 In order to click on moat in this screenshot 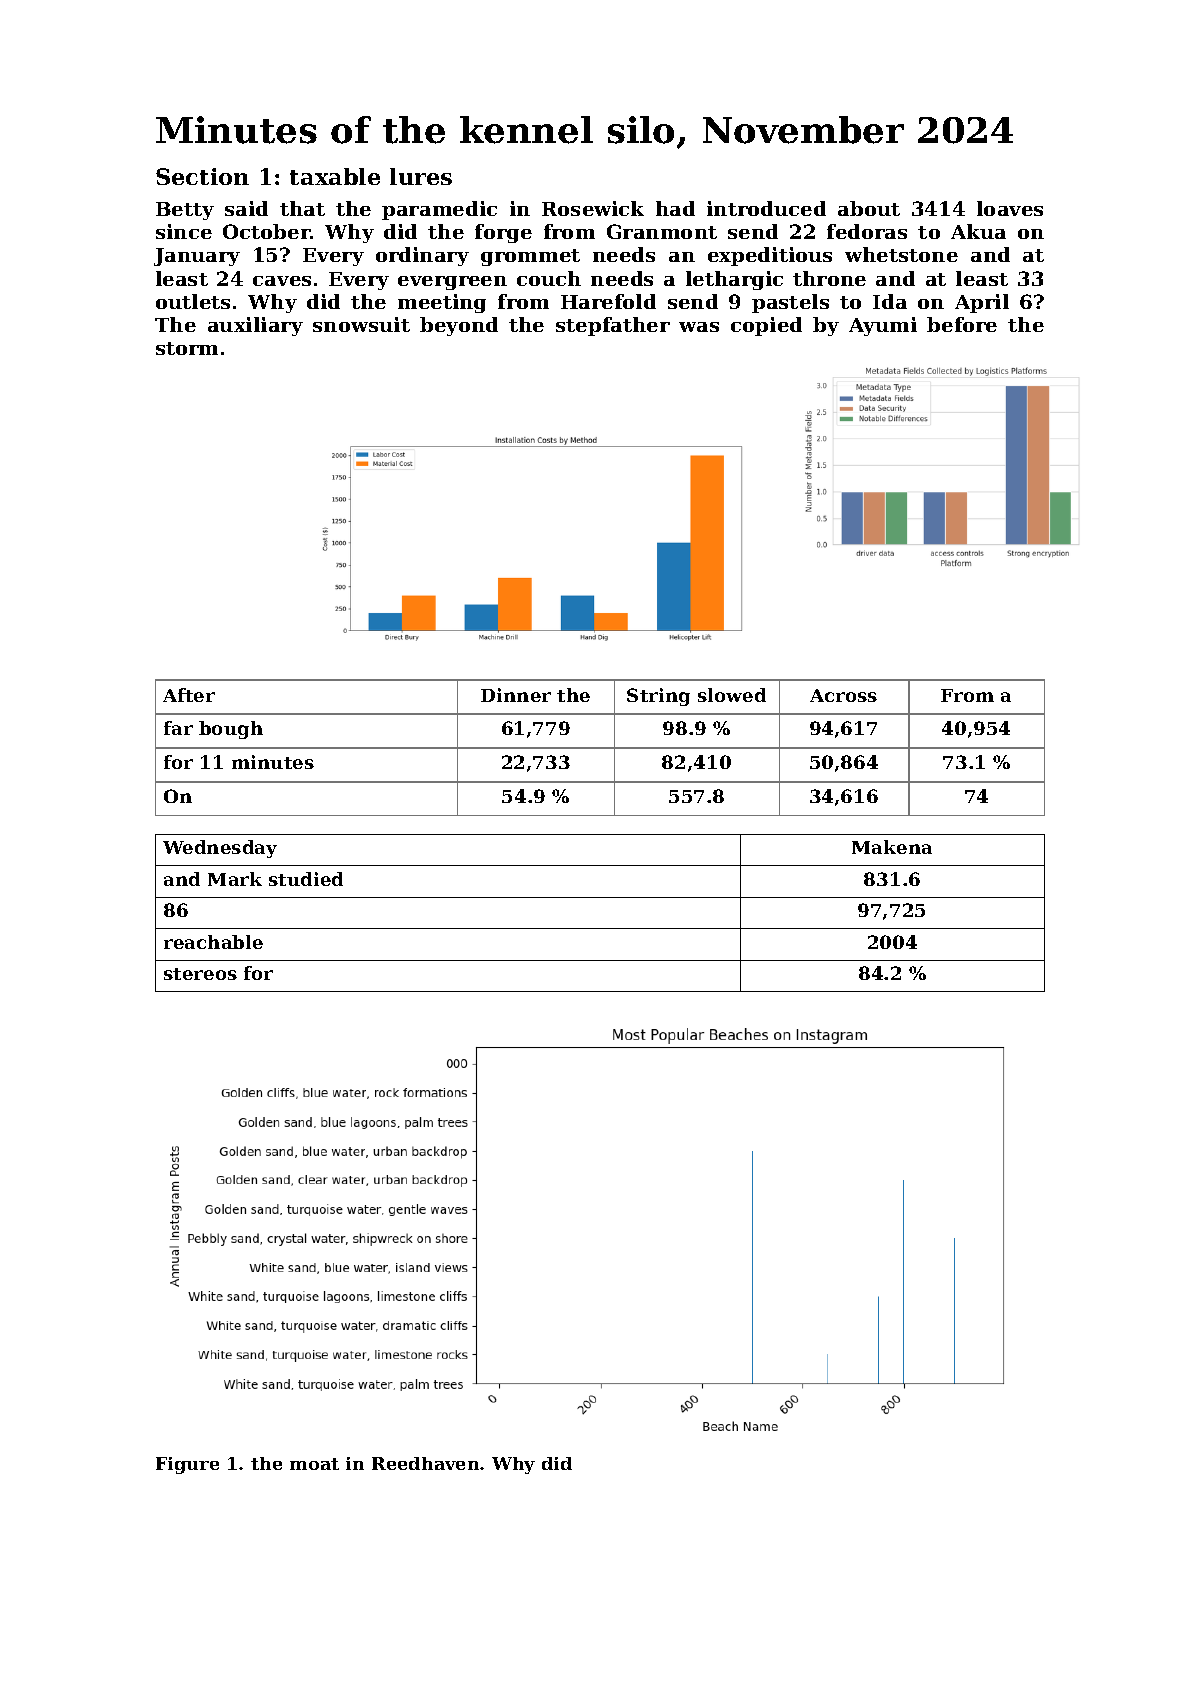, I will do `click(314, 1464)`.
